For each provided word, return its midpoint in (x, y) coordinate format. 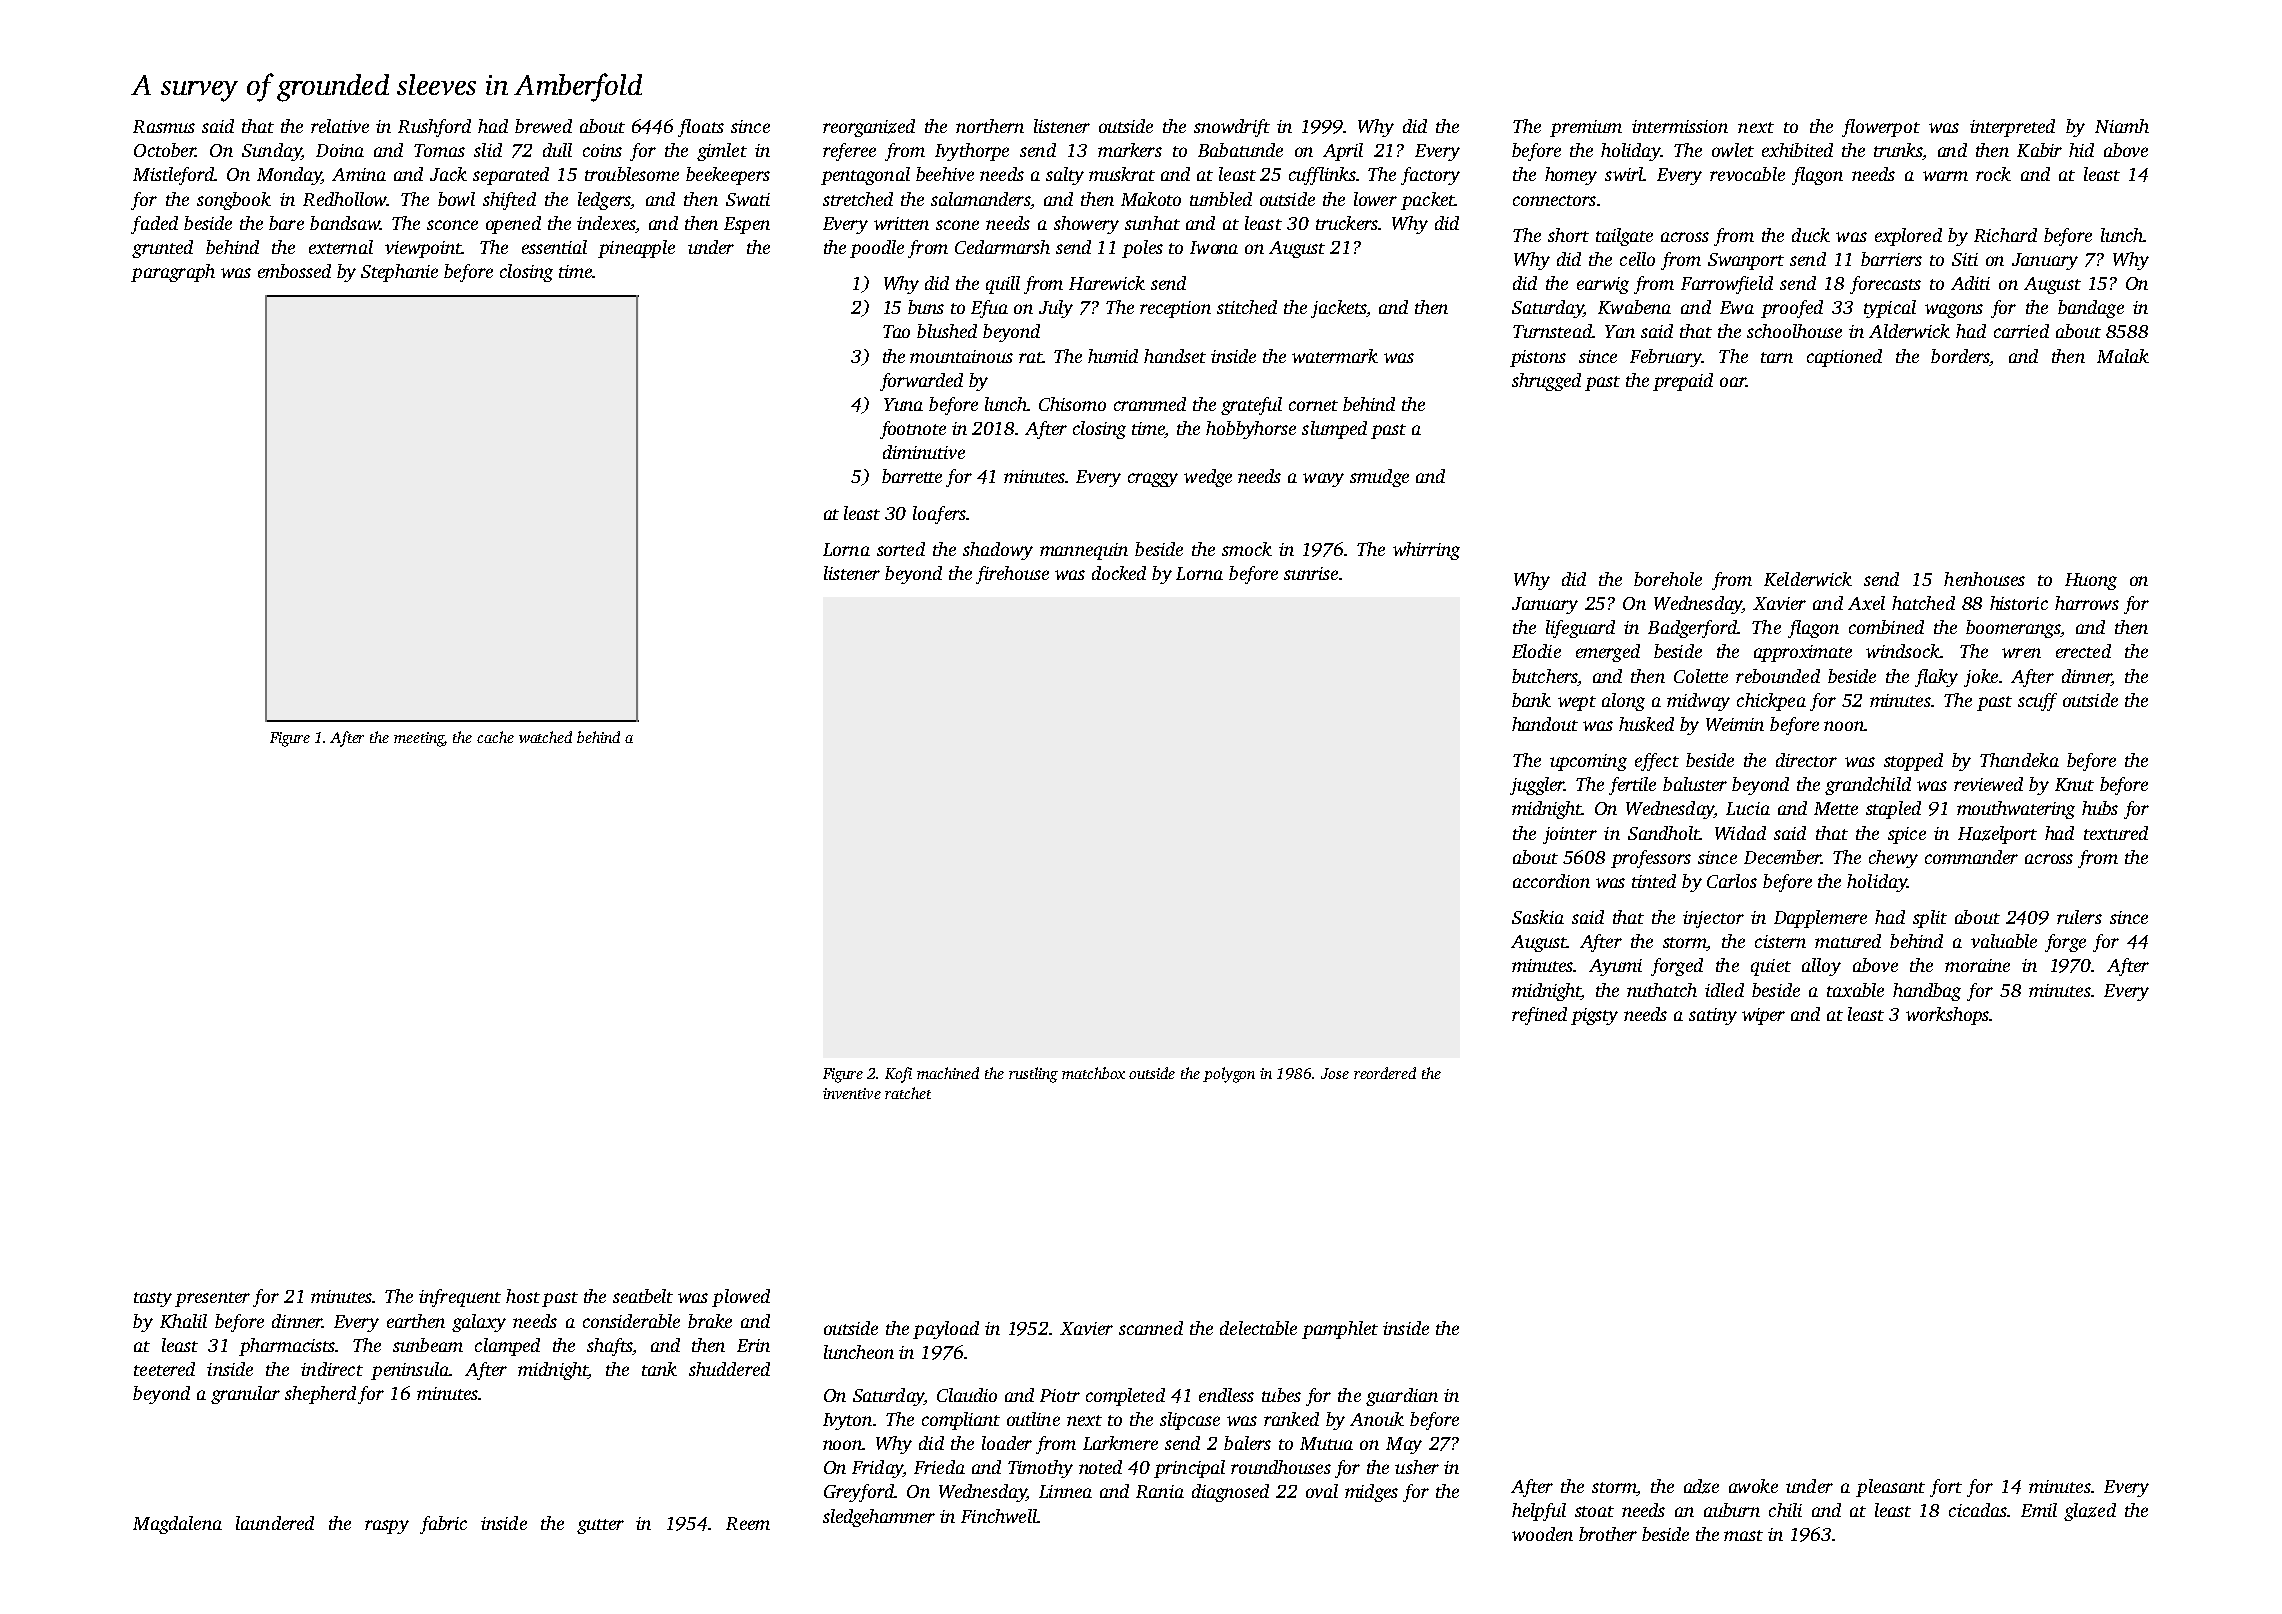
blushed (947, 331)
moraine (1977, 965)
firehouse (1012, 575)
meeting (419, 739)
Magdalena (177, 1525)
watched (545, 737)
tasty (153, 1299)
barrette (912, 476)
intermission (1680, 126)
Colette (1701, 676)
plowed (741, 1298)
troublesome (632, 174)
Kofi (898, 1075)
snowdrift (1232, 128)
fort (1946, 1488)
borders (1960, 356)
